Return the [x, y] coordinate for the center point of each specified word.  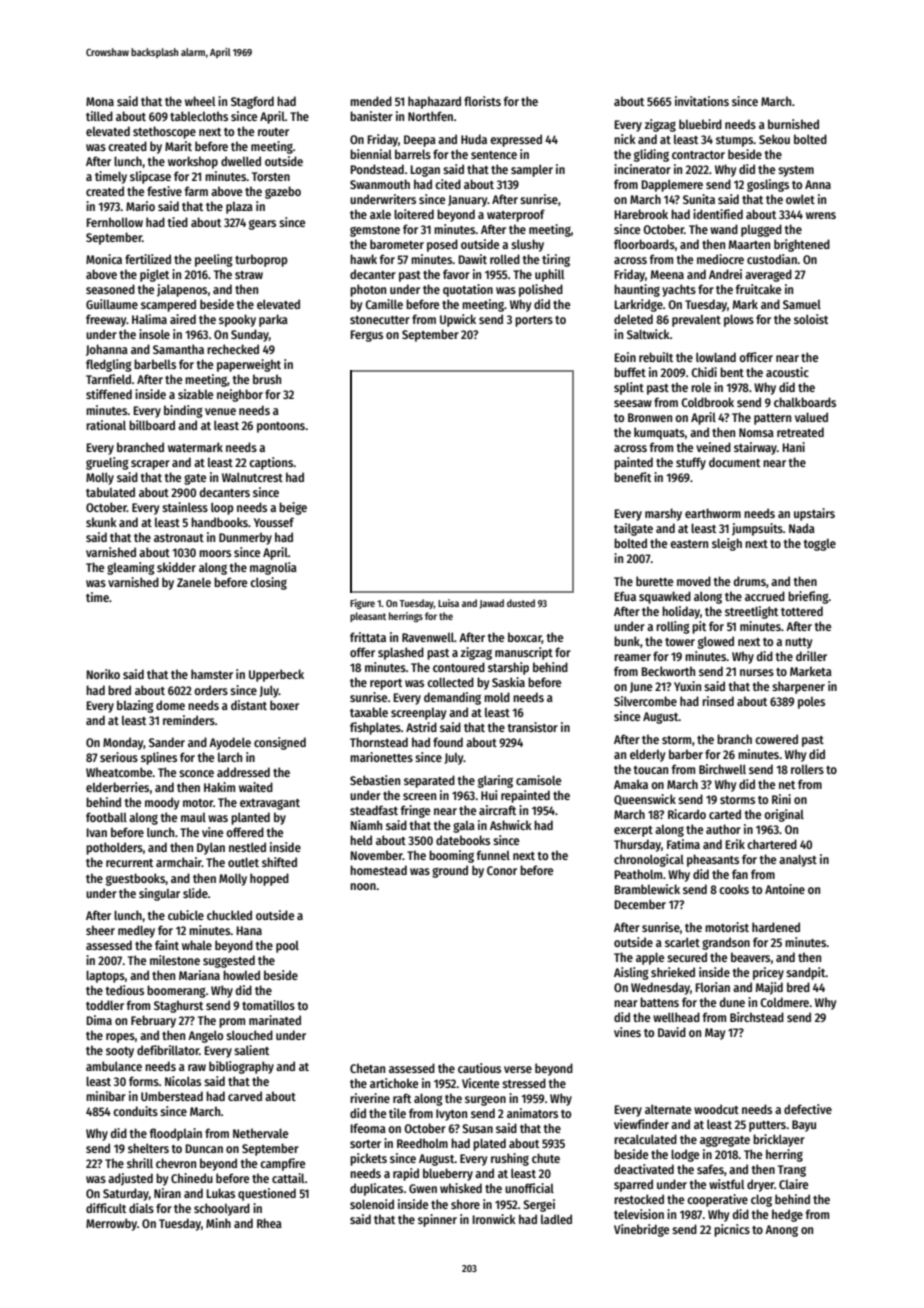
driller [811, 656]
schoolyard [222, 1209]
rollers [807, 769]
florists [482, 101]
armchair [179, 862]
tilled [99, 116]
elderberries [117, 787]
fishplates [375, 728]
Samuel [802, 304]
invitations [702, 101]
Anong [781, 1231]
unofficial [529, 1188]
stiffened [109, 394]
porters [534, 321]
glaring [495, 781]
